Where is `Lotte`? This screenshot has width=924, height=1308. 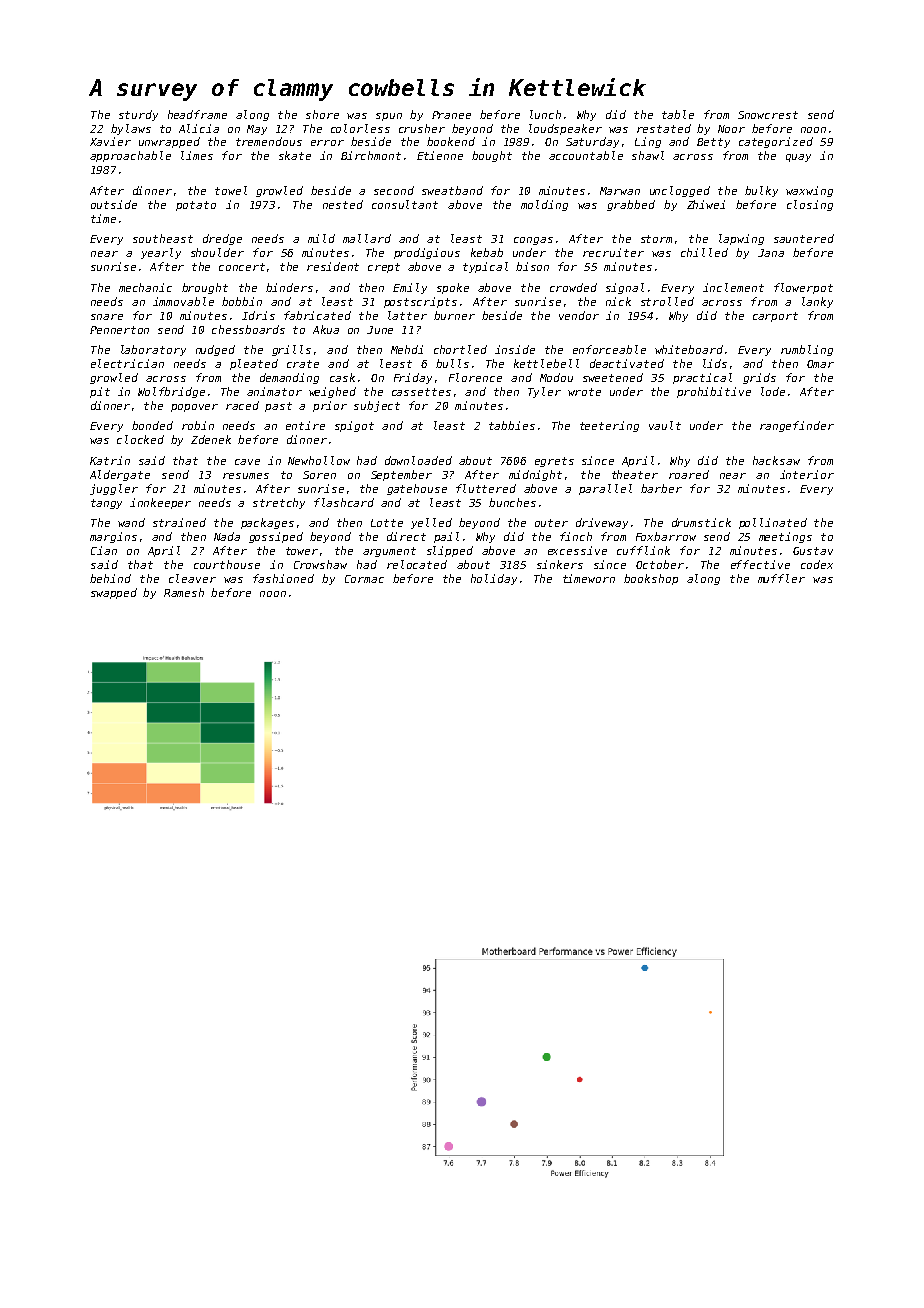
Lotte is located at coordinates (387, 523).
